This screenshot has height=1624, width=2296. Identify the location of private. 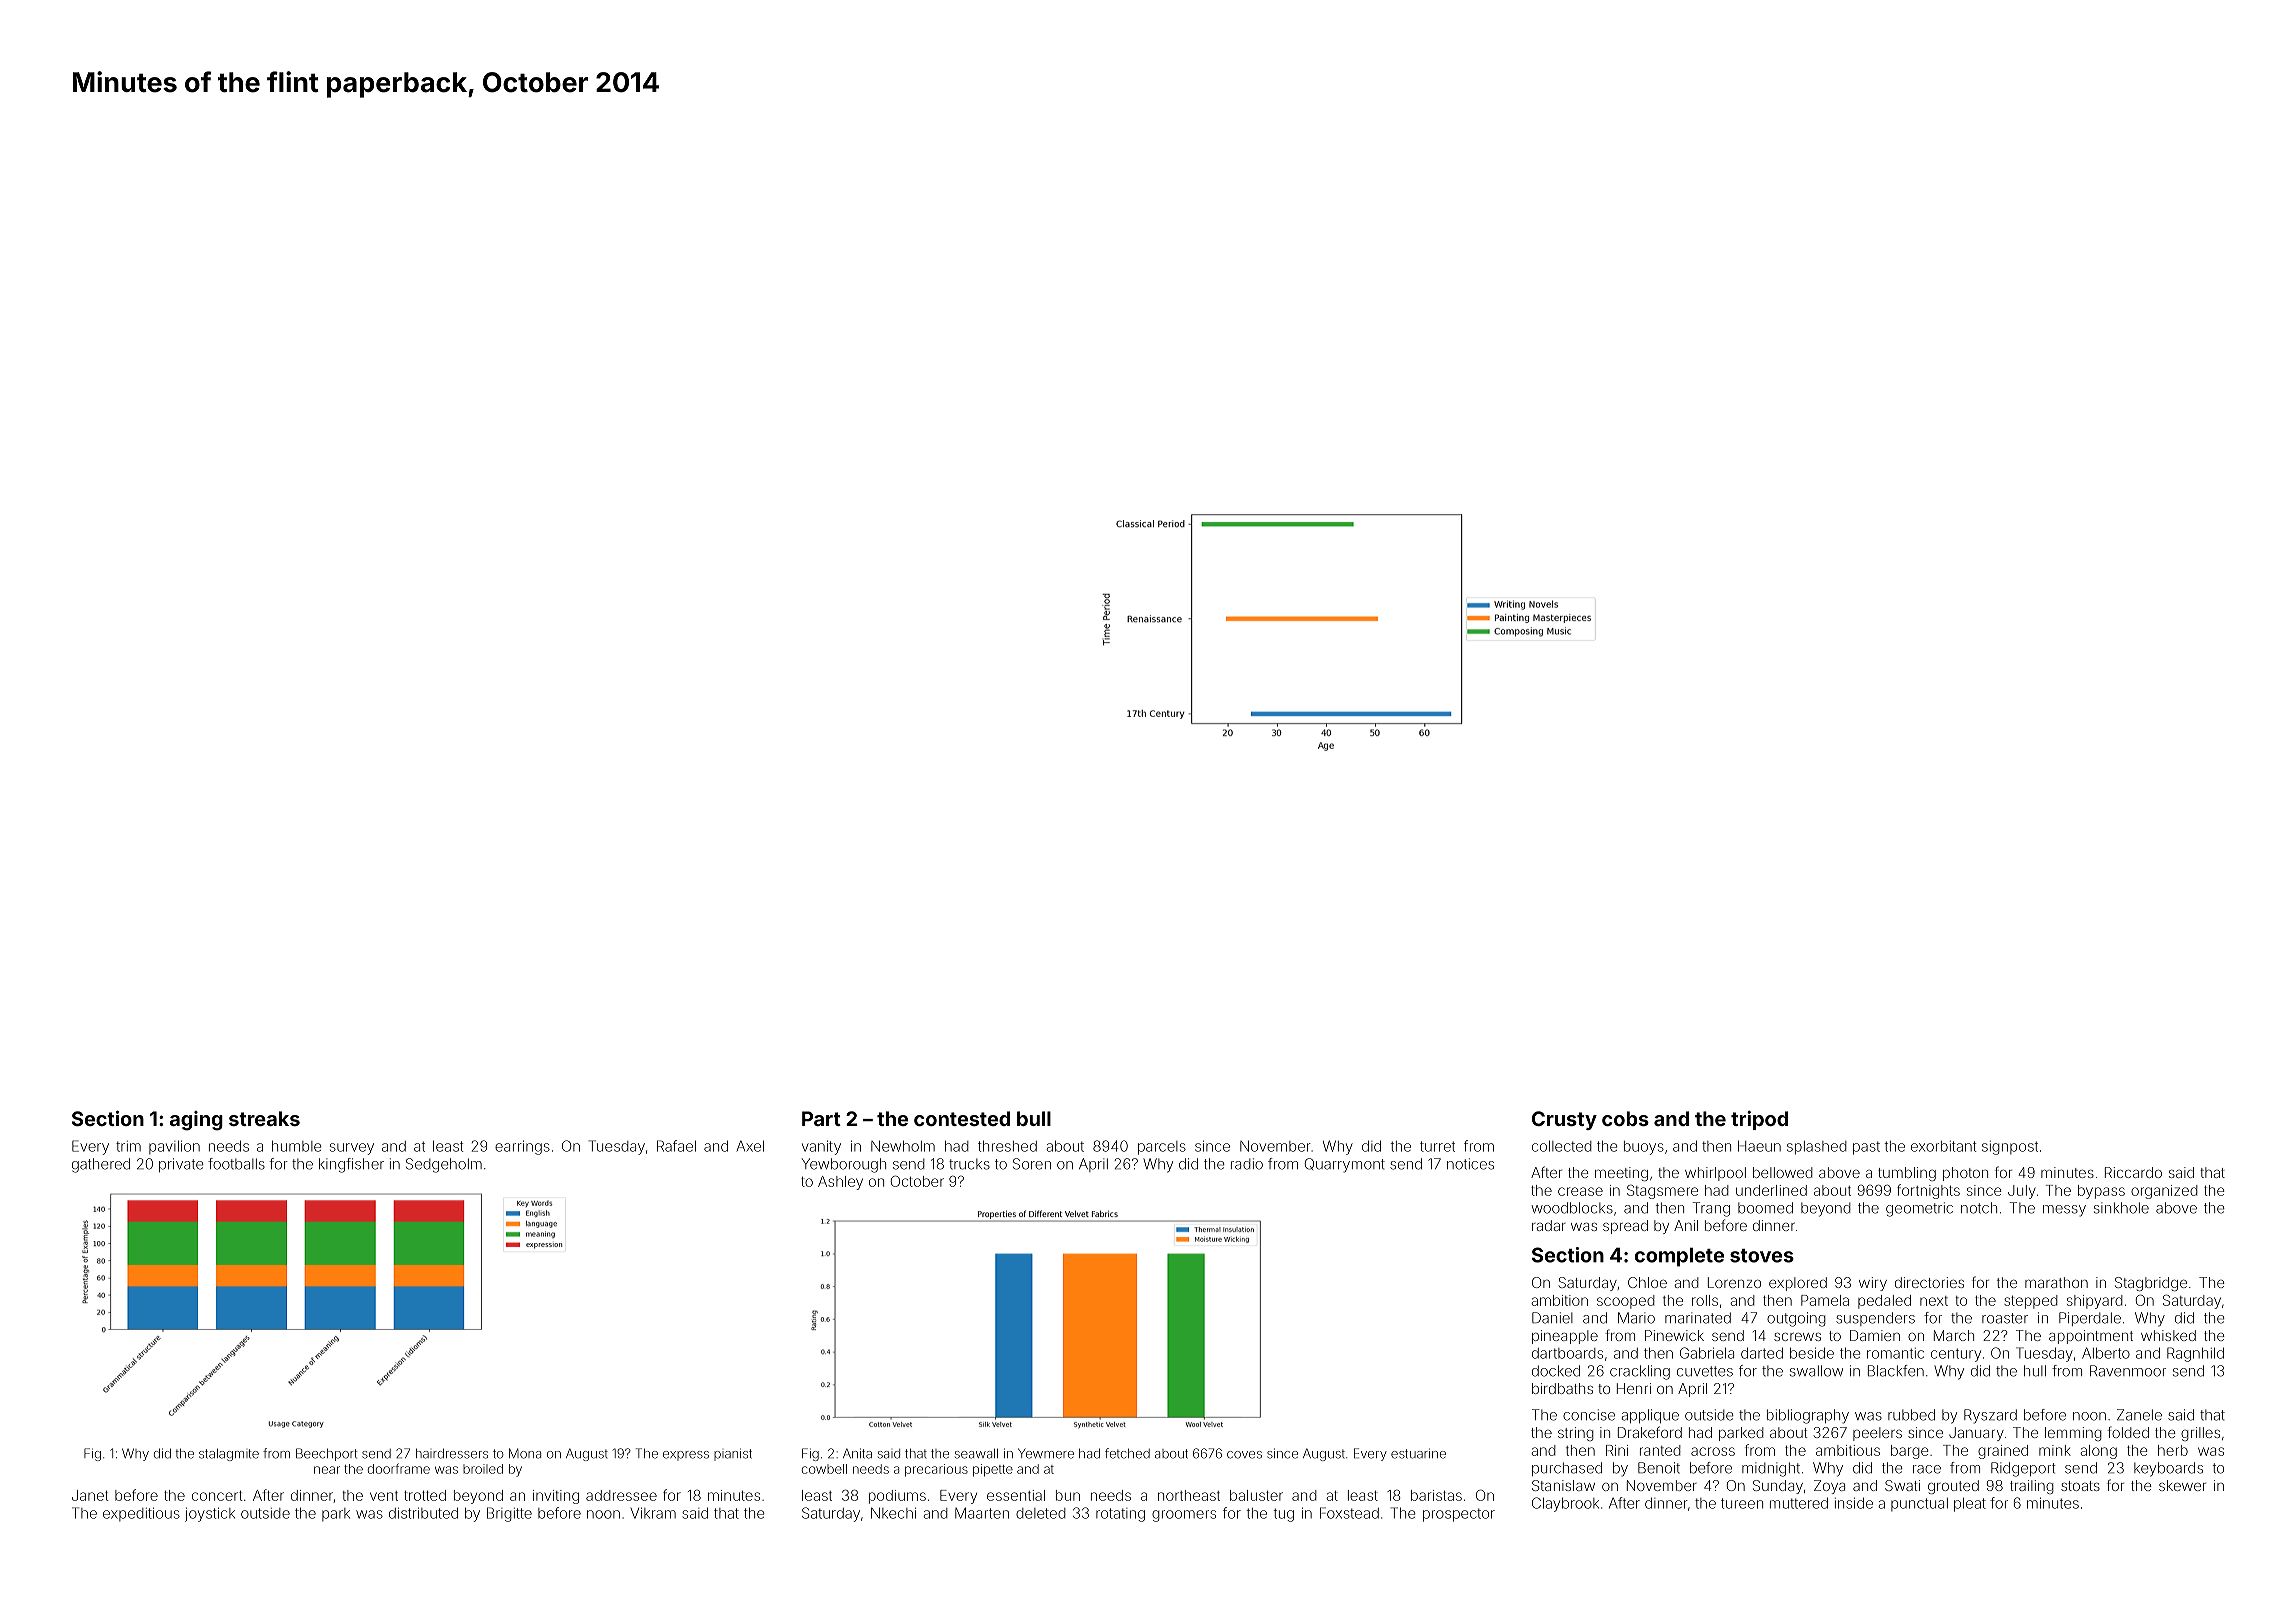
(181, 1165).
